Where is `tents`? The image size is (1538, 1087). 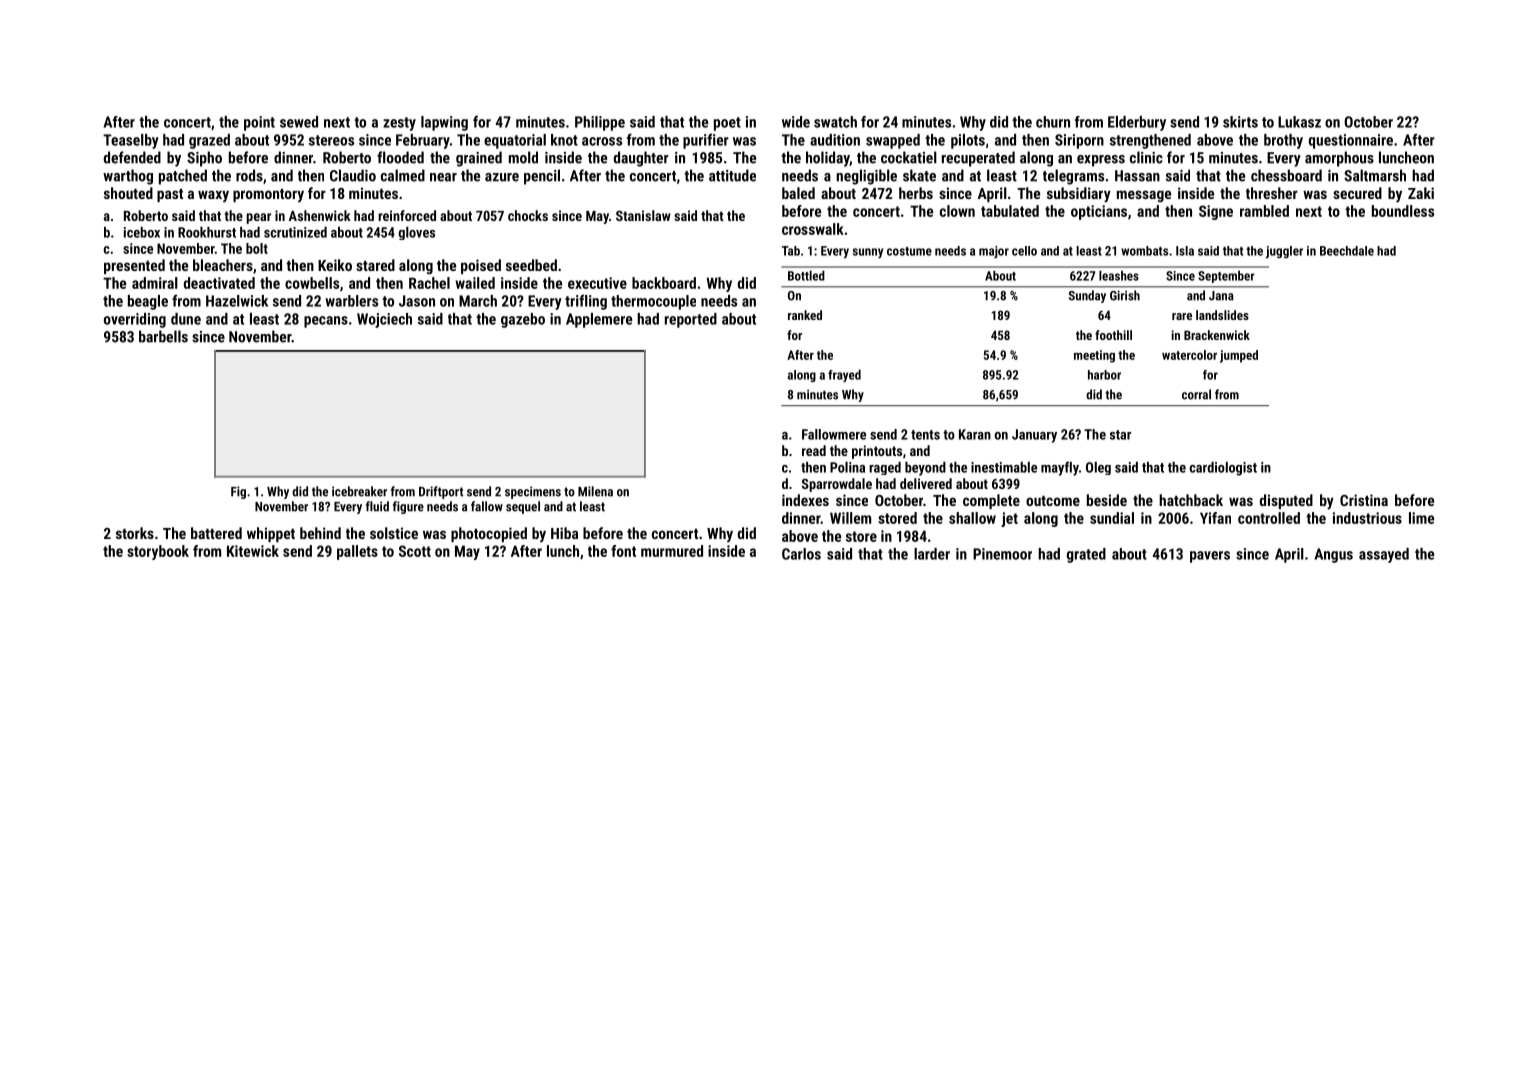 tents is located at coordinates (925, 435).
